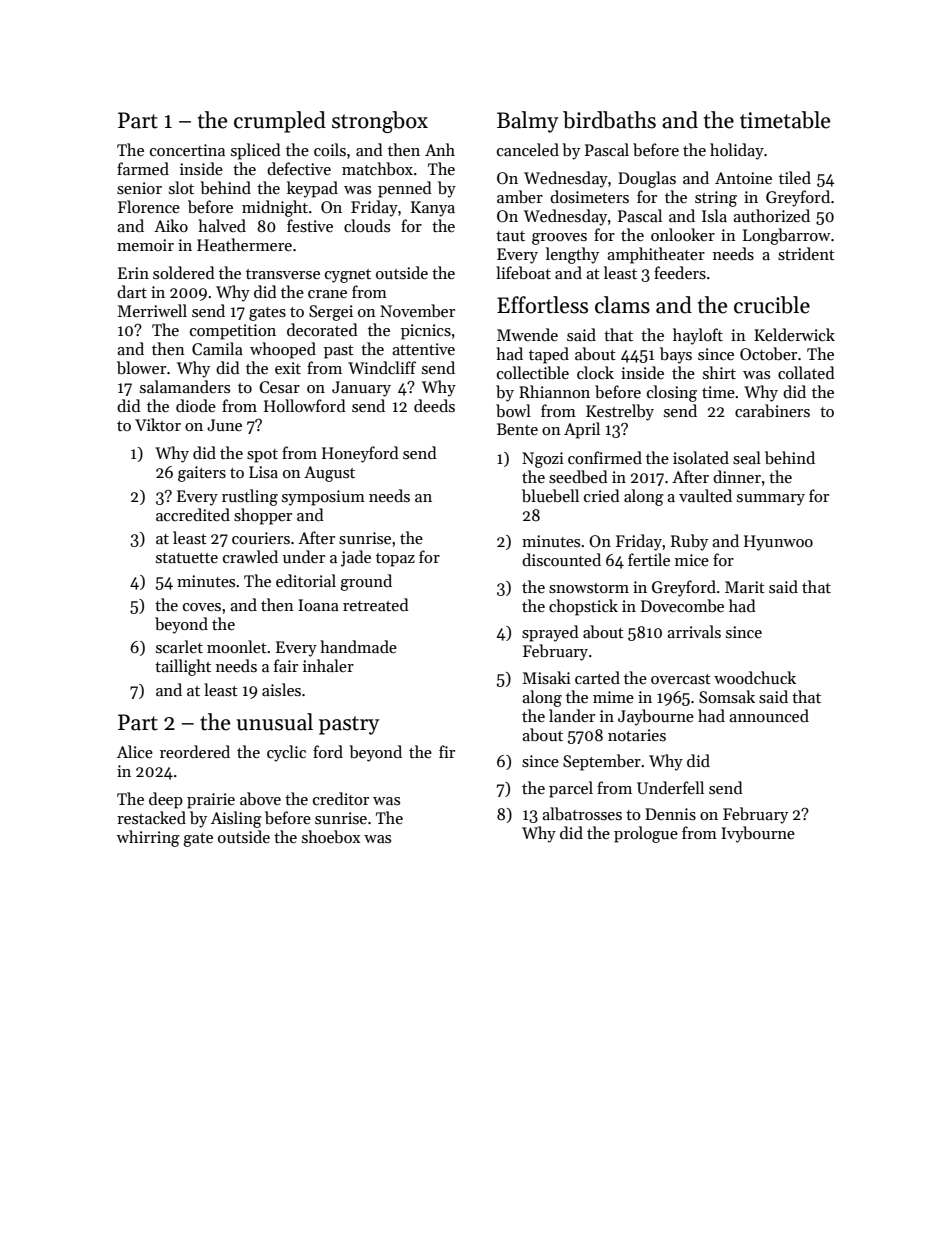  I want to click on coves, so click(202, 607).
